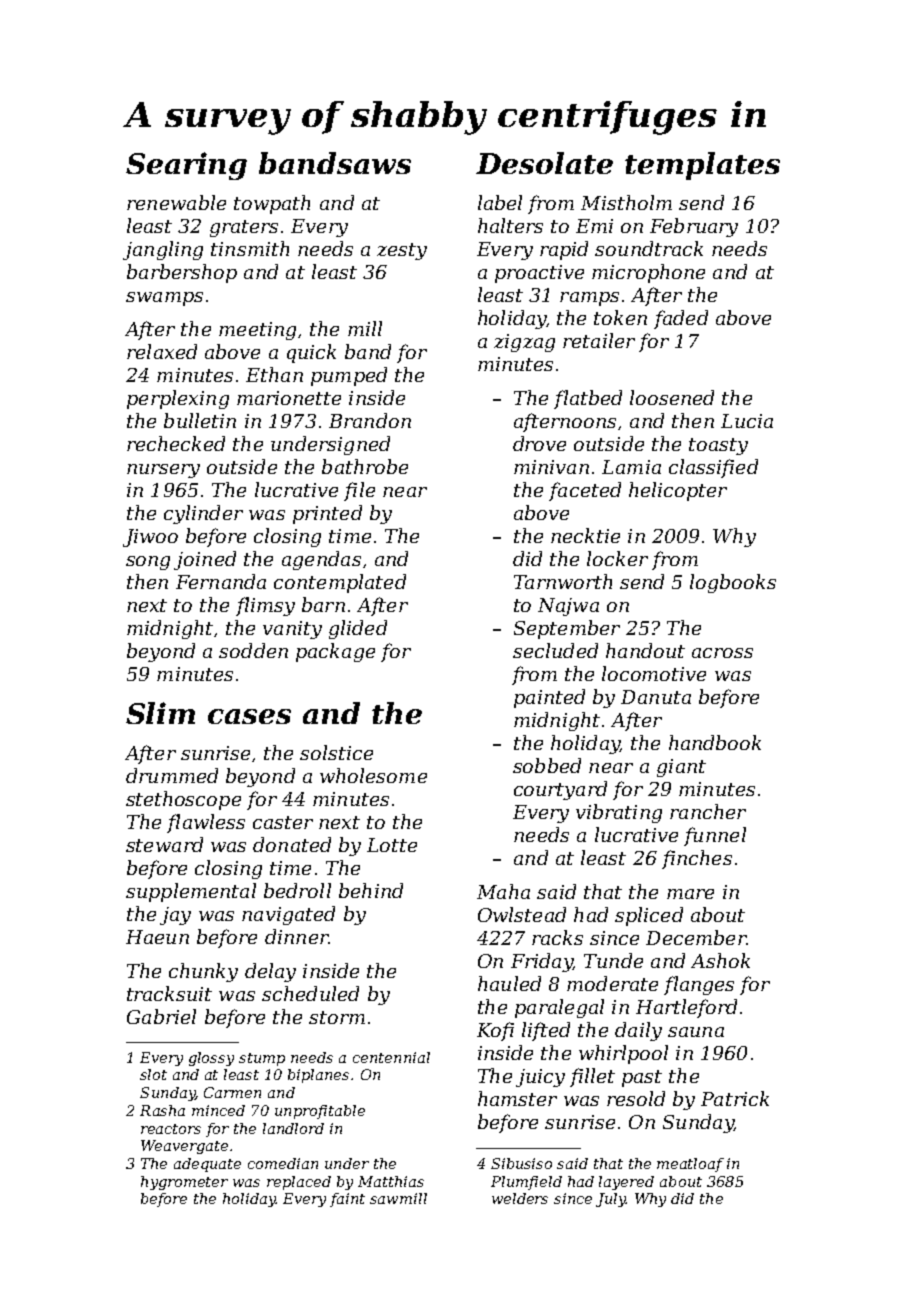 The height and width of the screenshot is (1316, 908). What do you see at coordinates (391, 1181) in the screenshot?
I see `Matthias` at bounding box center [391, 1181].
